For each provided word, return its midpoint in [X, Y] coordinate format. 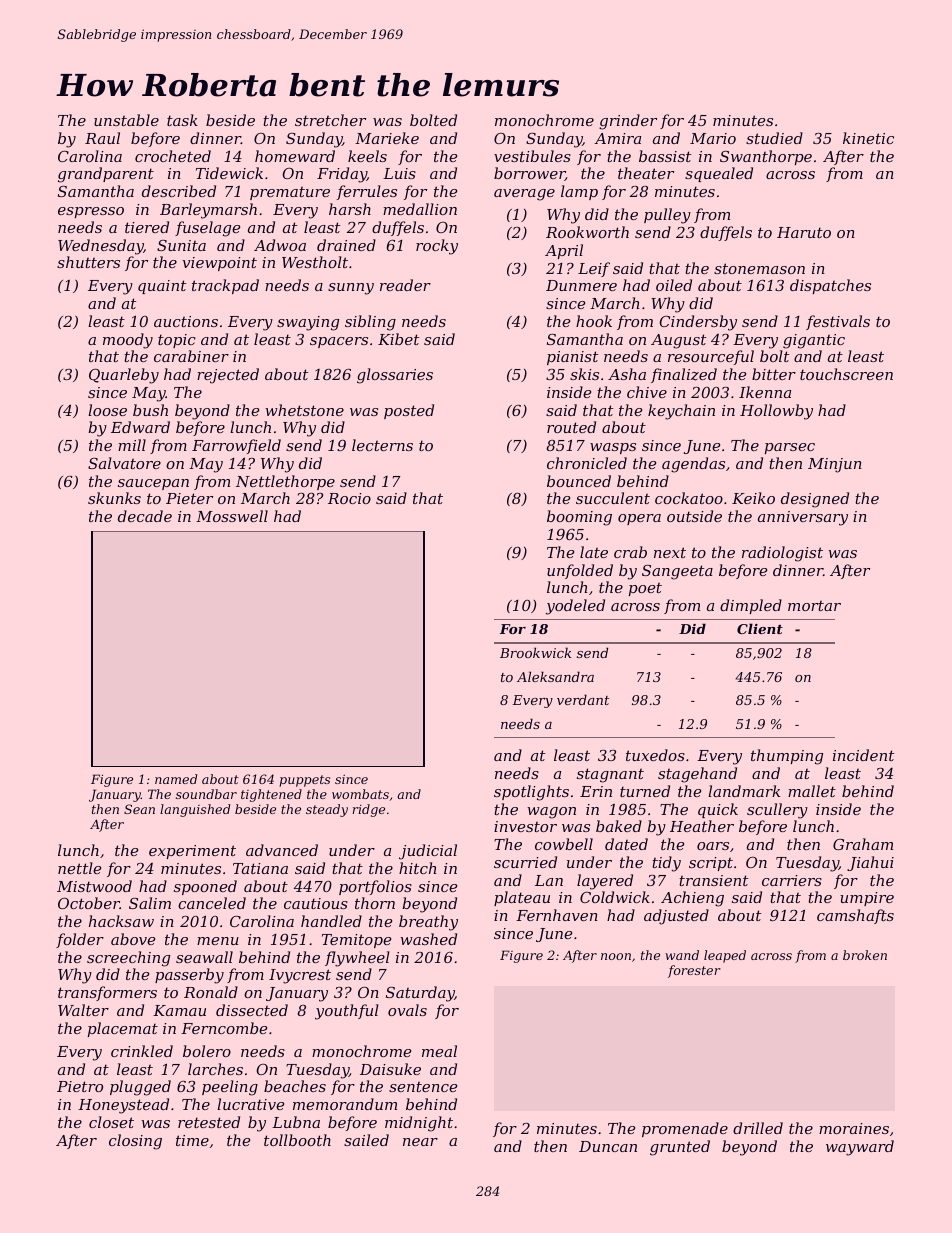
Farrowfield [236, 446]
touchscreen [846, 374]
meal [439, 1051]
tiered [147, 227]
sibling [370, 323]
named [176, 779]
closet [111, 1122]
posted [409, 411]
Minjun [835, 465]
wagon [551, 813]
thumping [787, 757]
